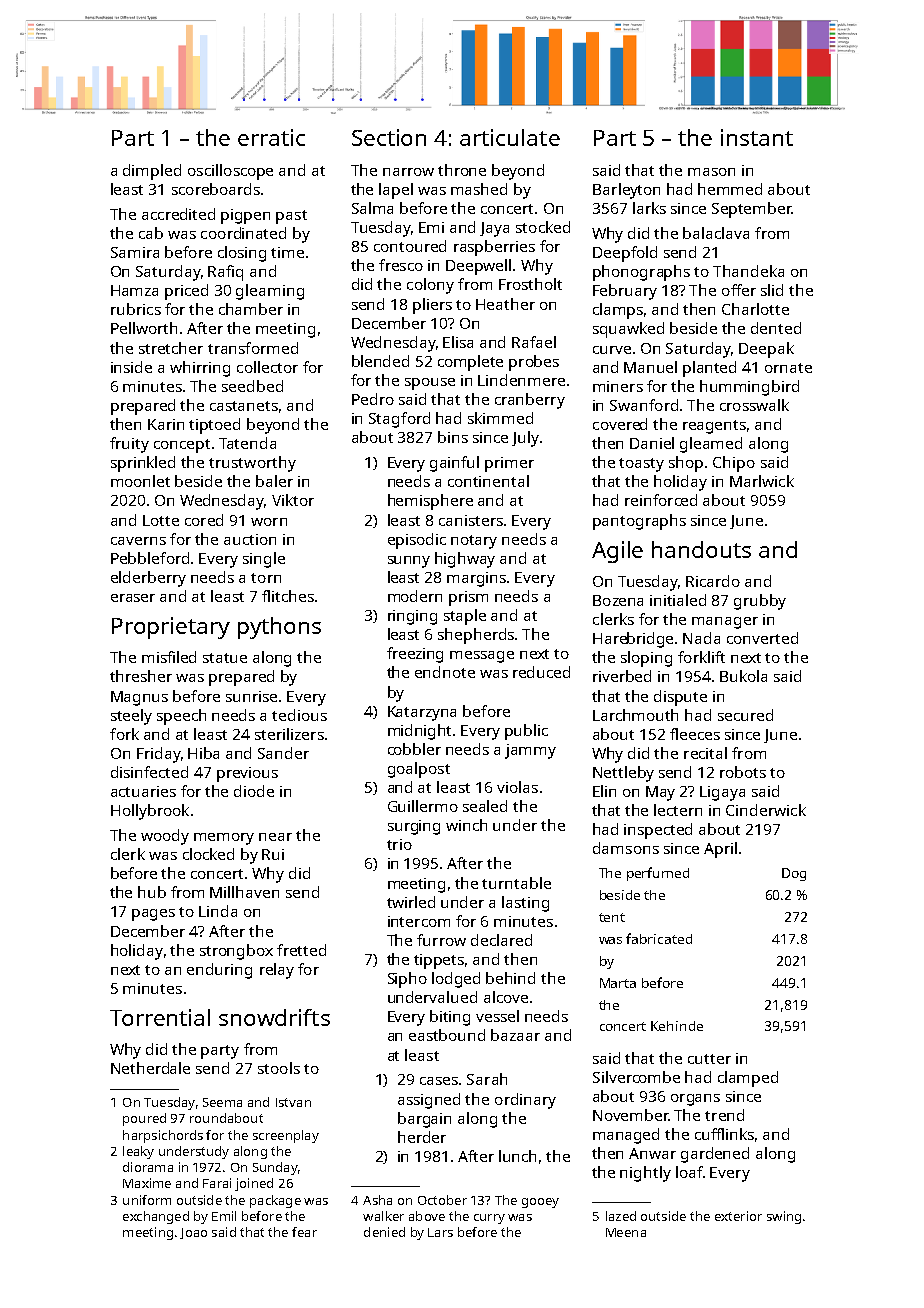 The height and width of the image is (1308, 924). What do you see at coordinates (713, 581) in the image?
I see `Ricardo` at bounding box center [713, 581].
